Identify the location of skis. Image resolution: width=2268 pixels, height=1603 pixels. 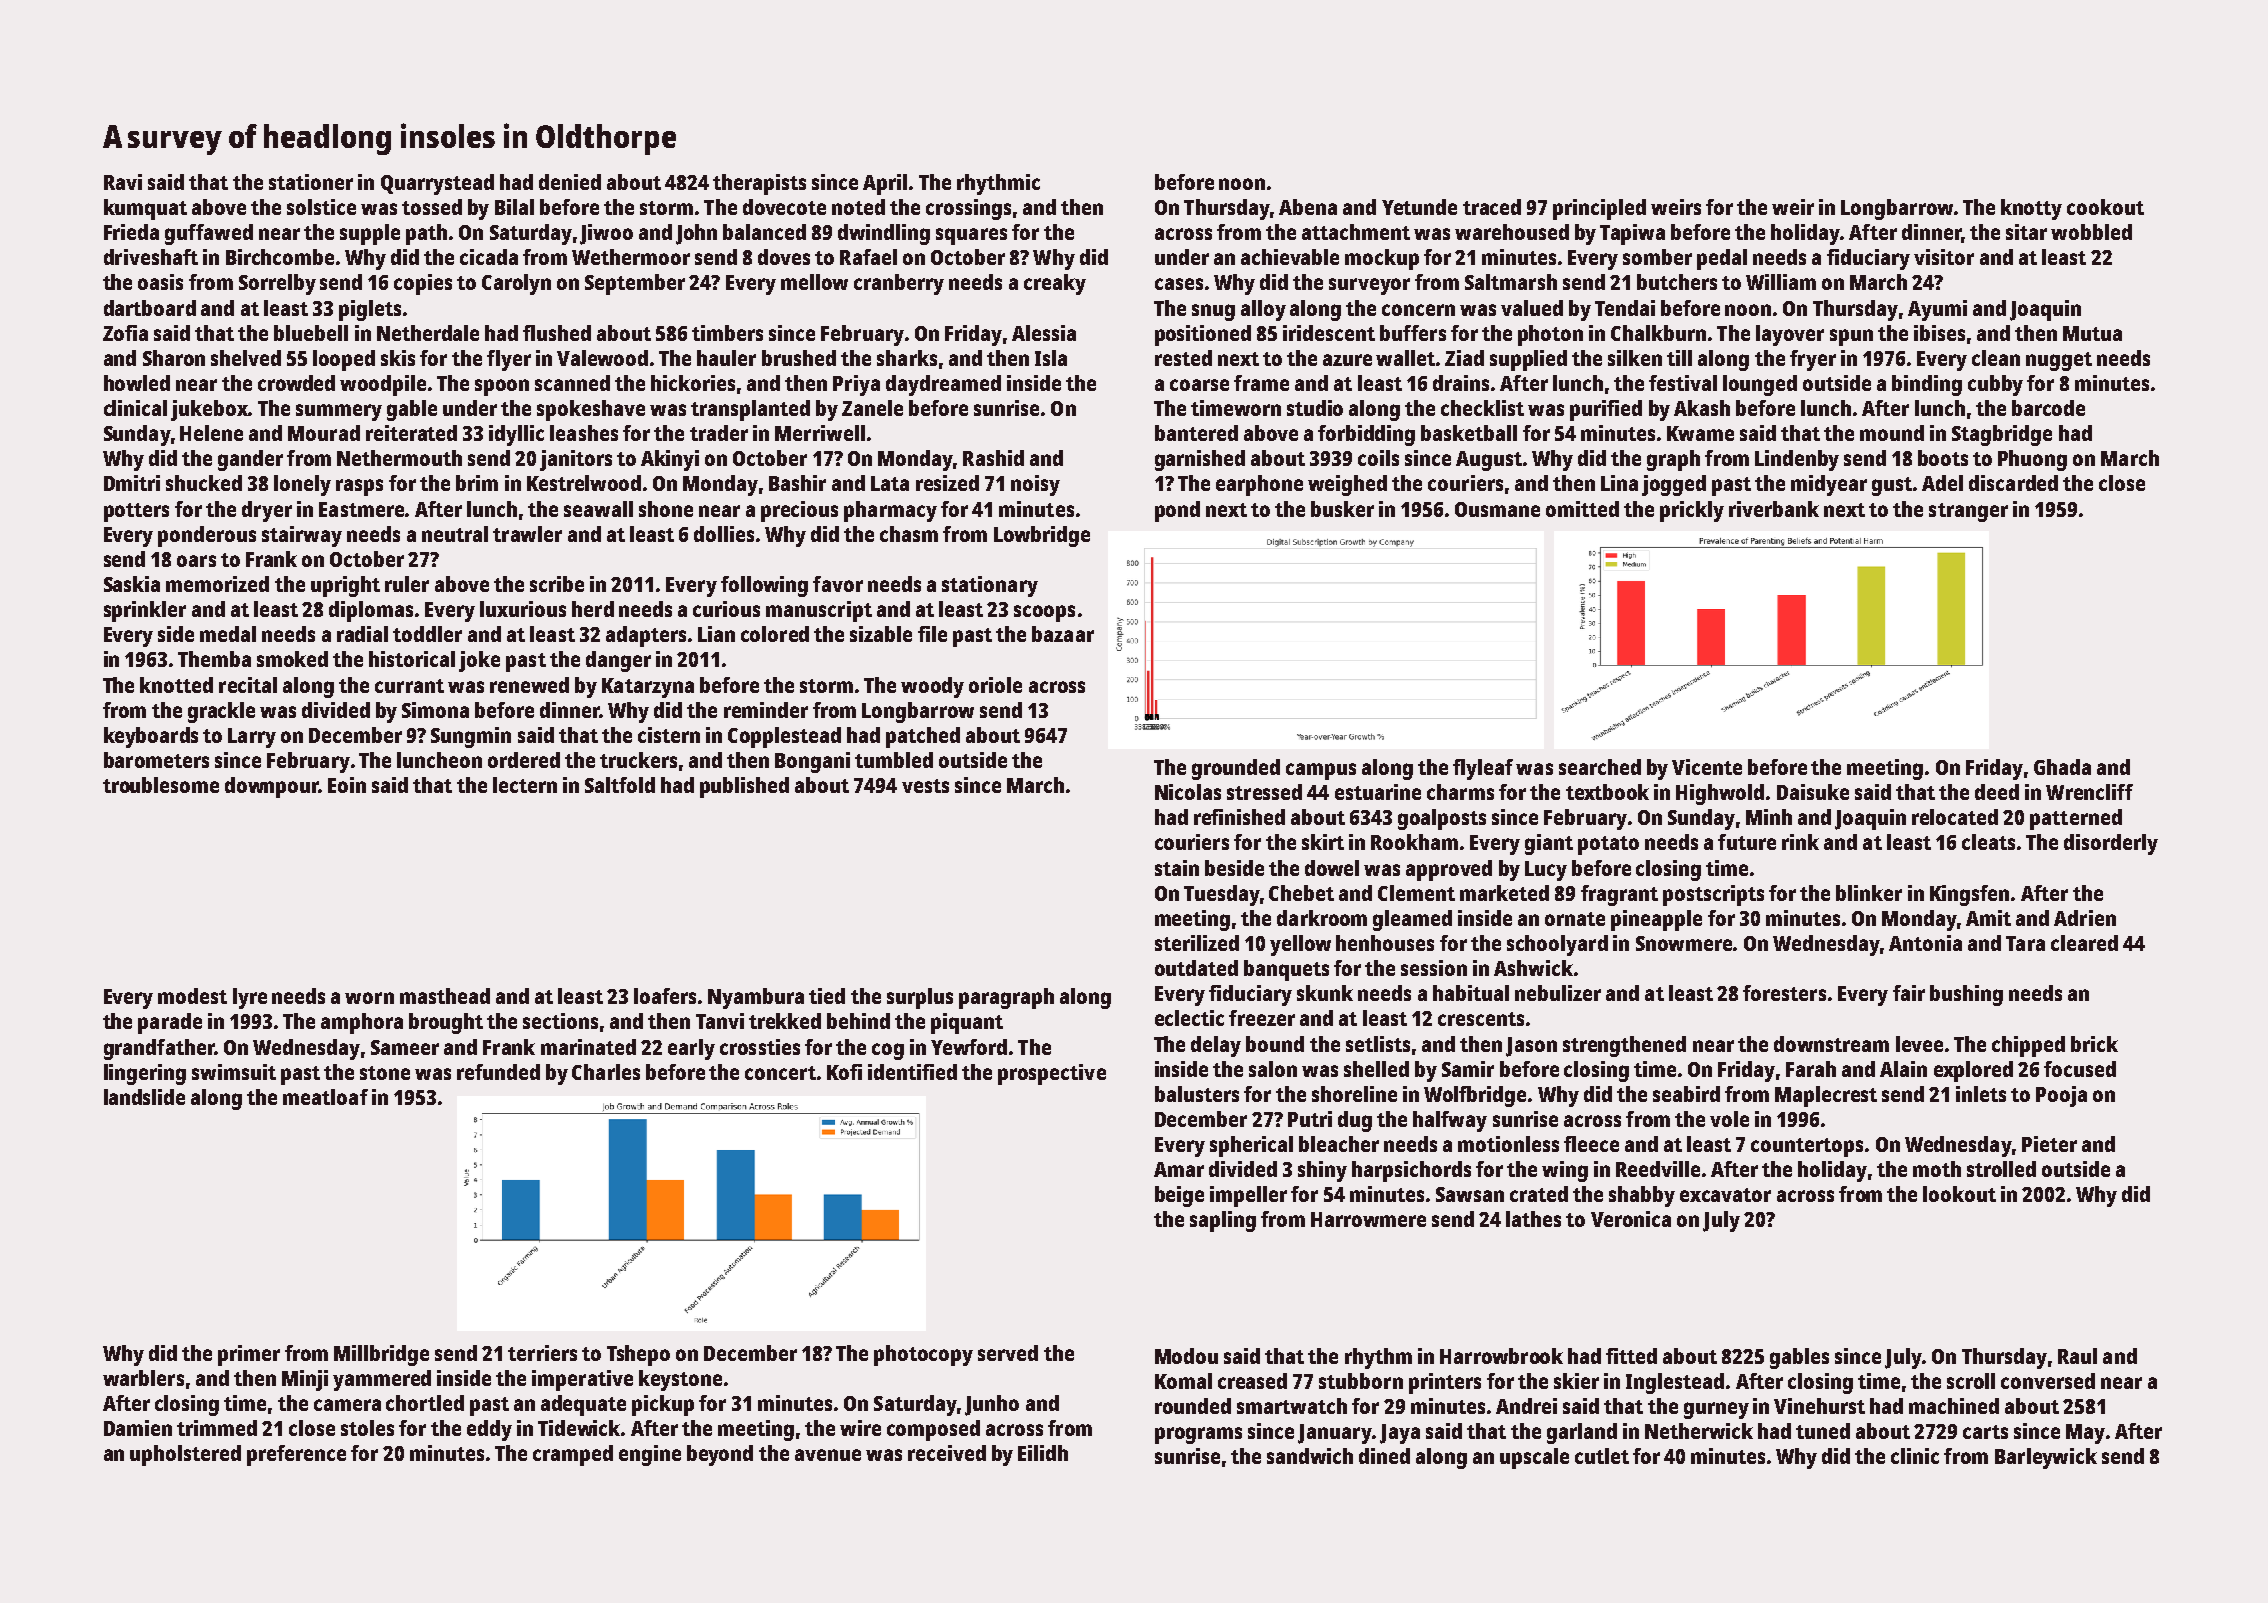
(398, 358).
